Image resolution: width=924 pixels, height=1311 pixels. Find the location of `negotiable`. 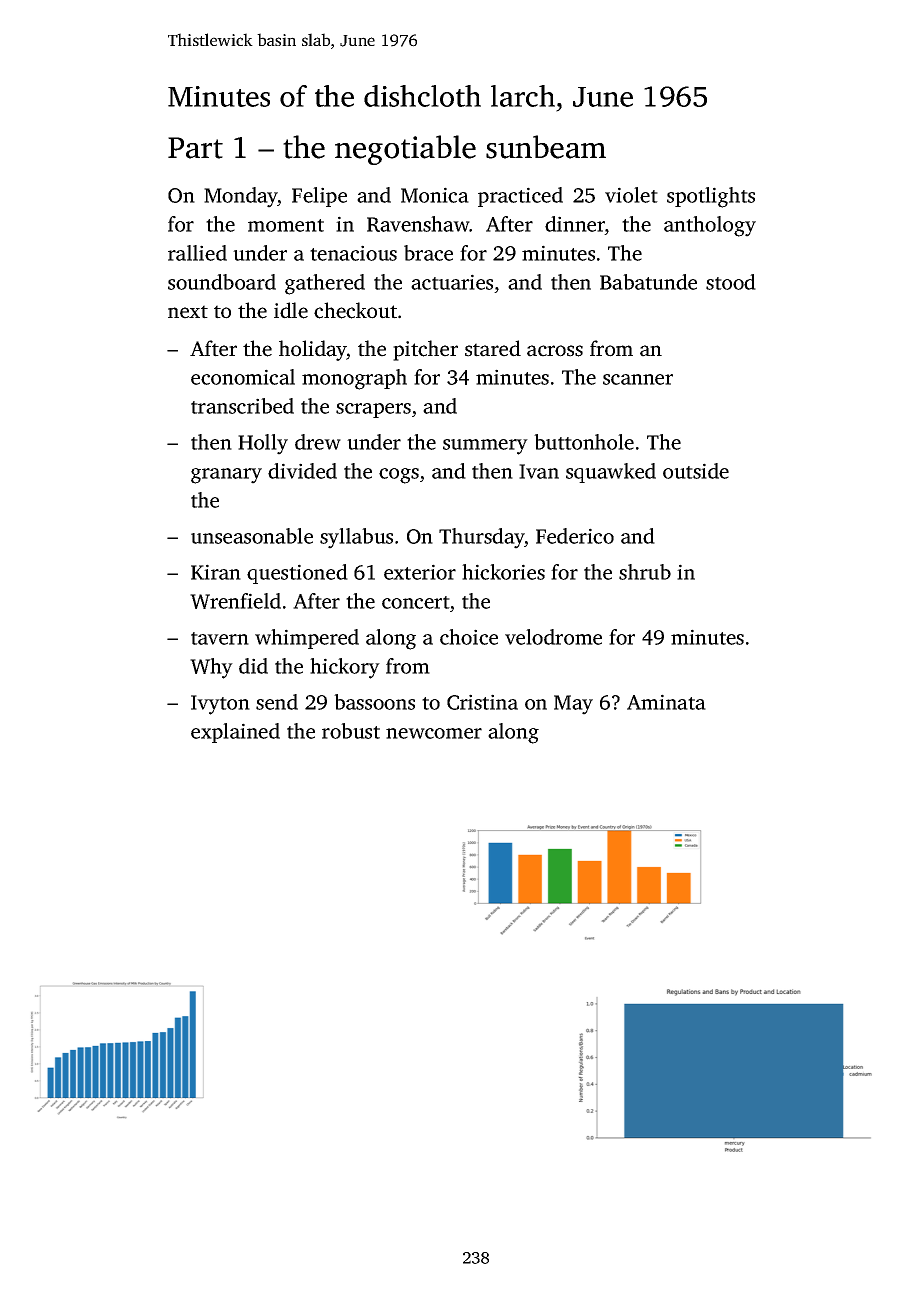

negotiable is located at coordinates (405, 150).
